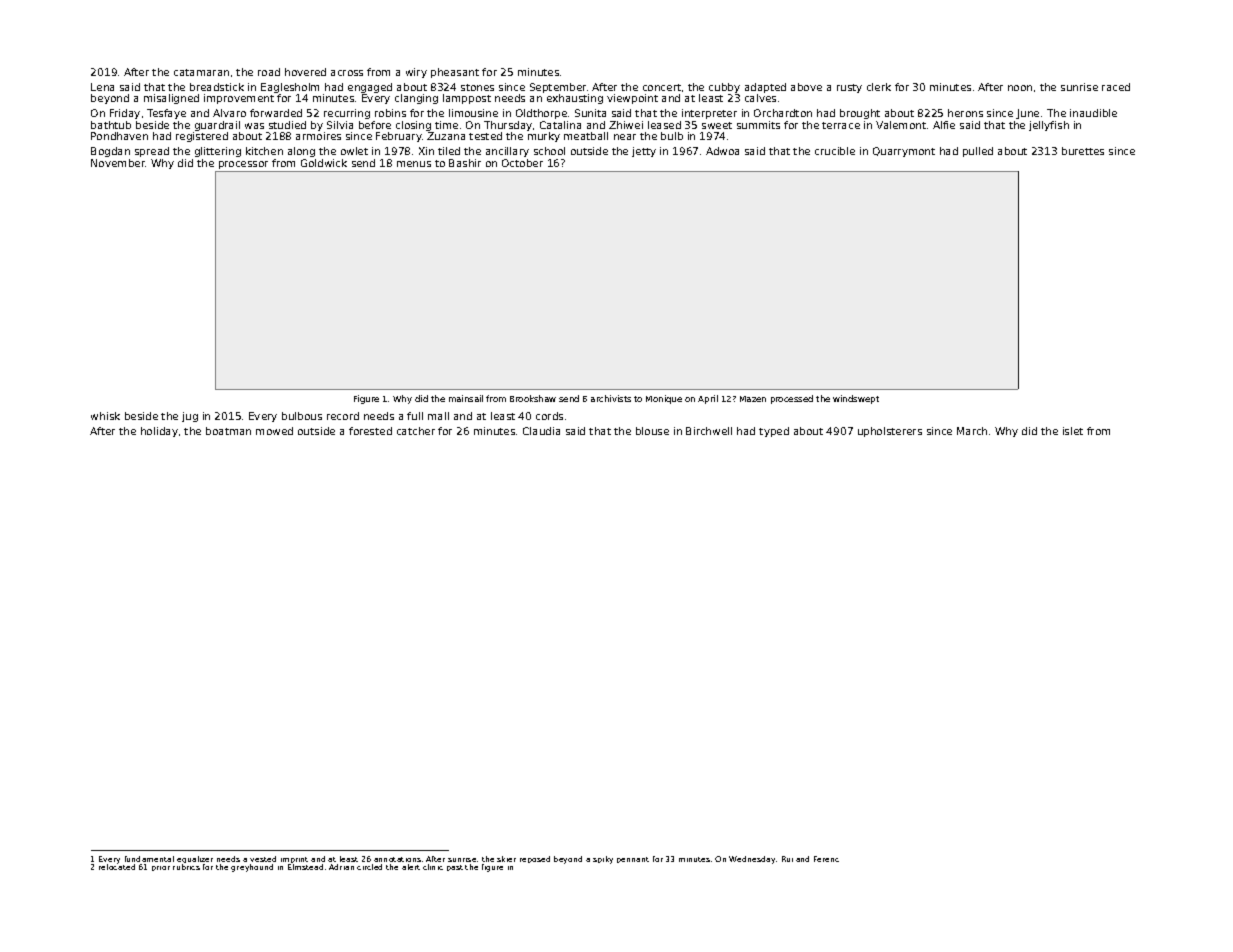  What do you see at coordinates (633, 860) in the screenshot?
I see `pennant` at bounding box center [633, 860].
